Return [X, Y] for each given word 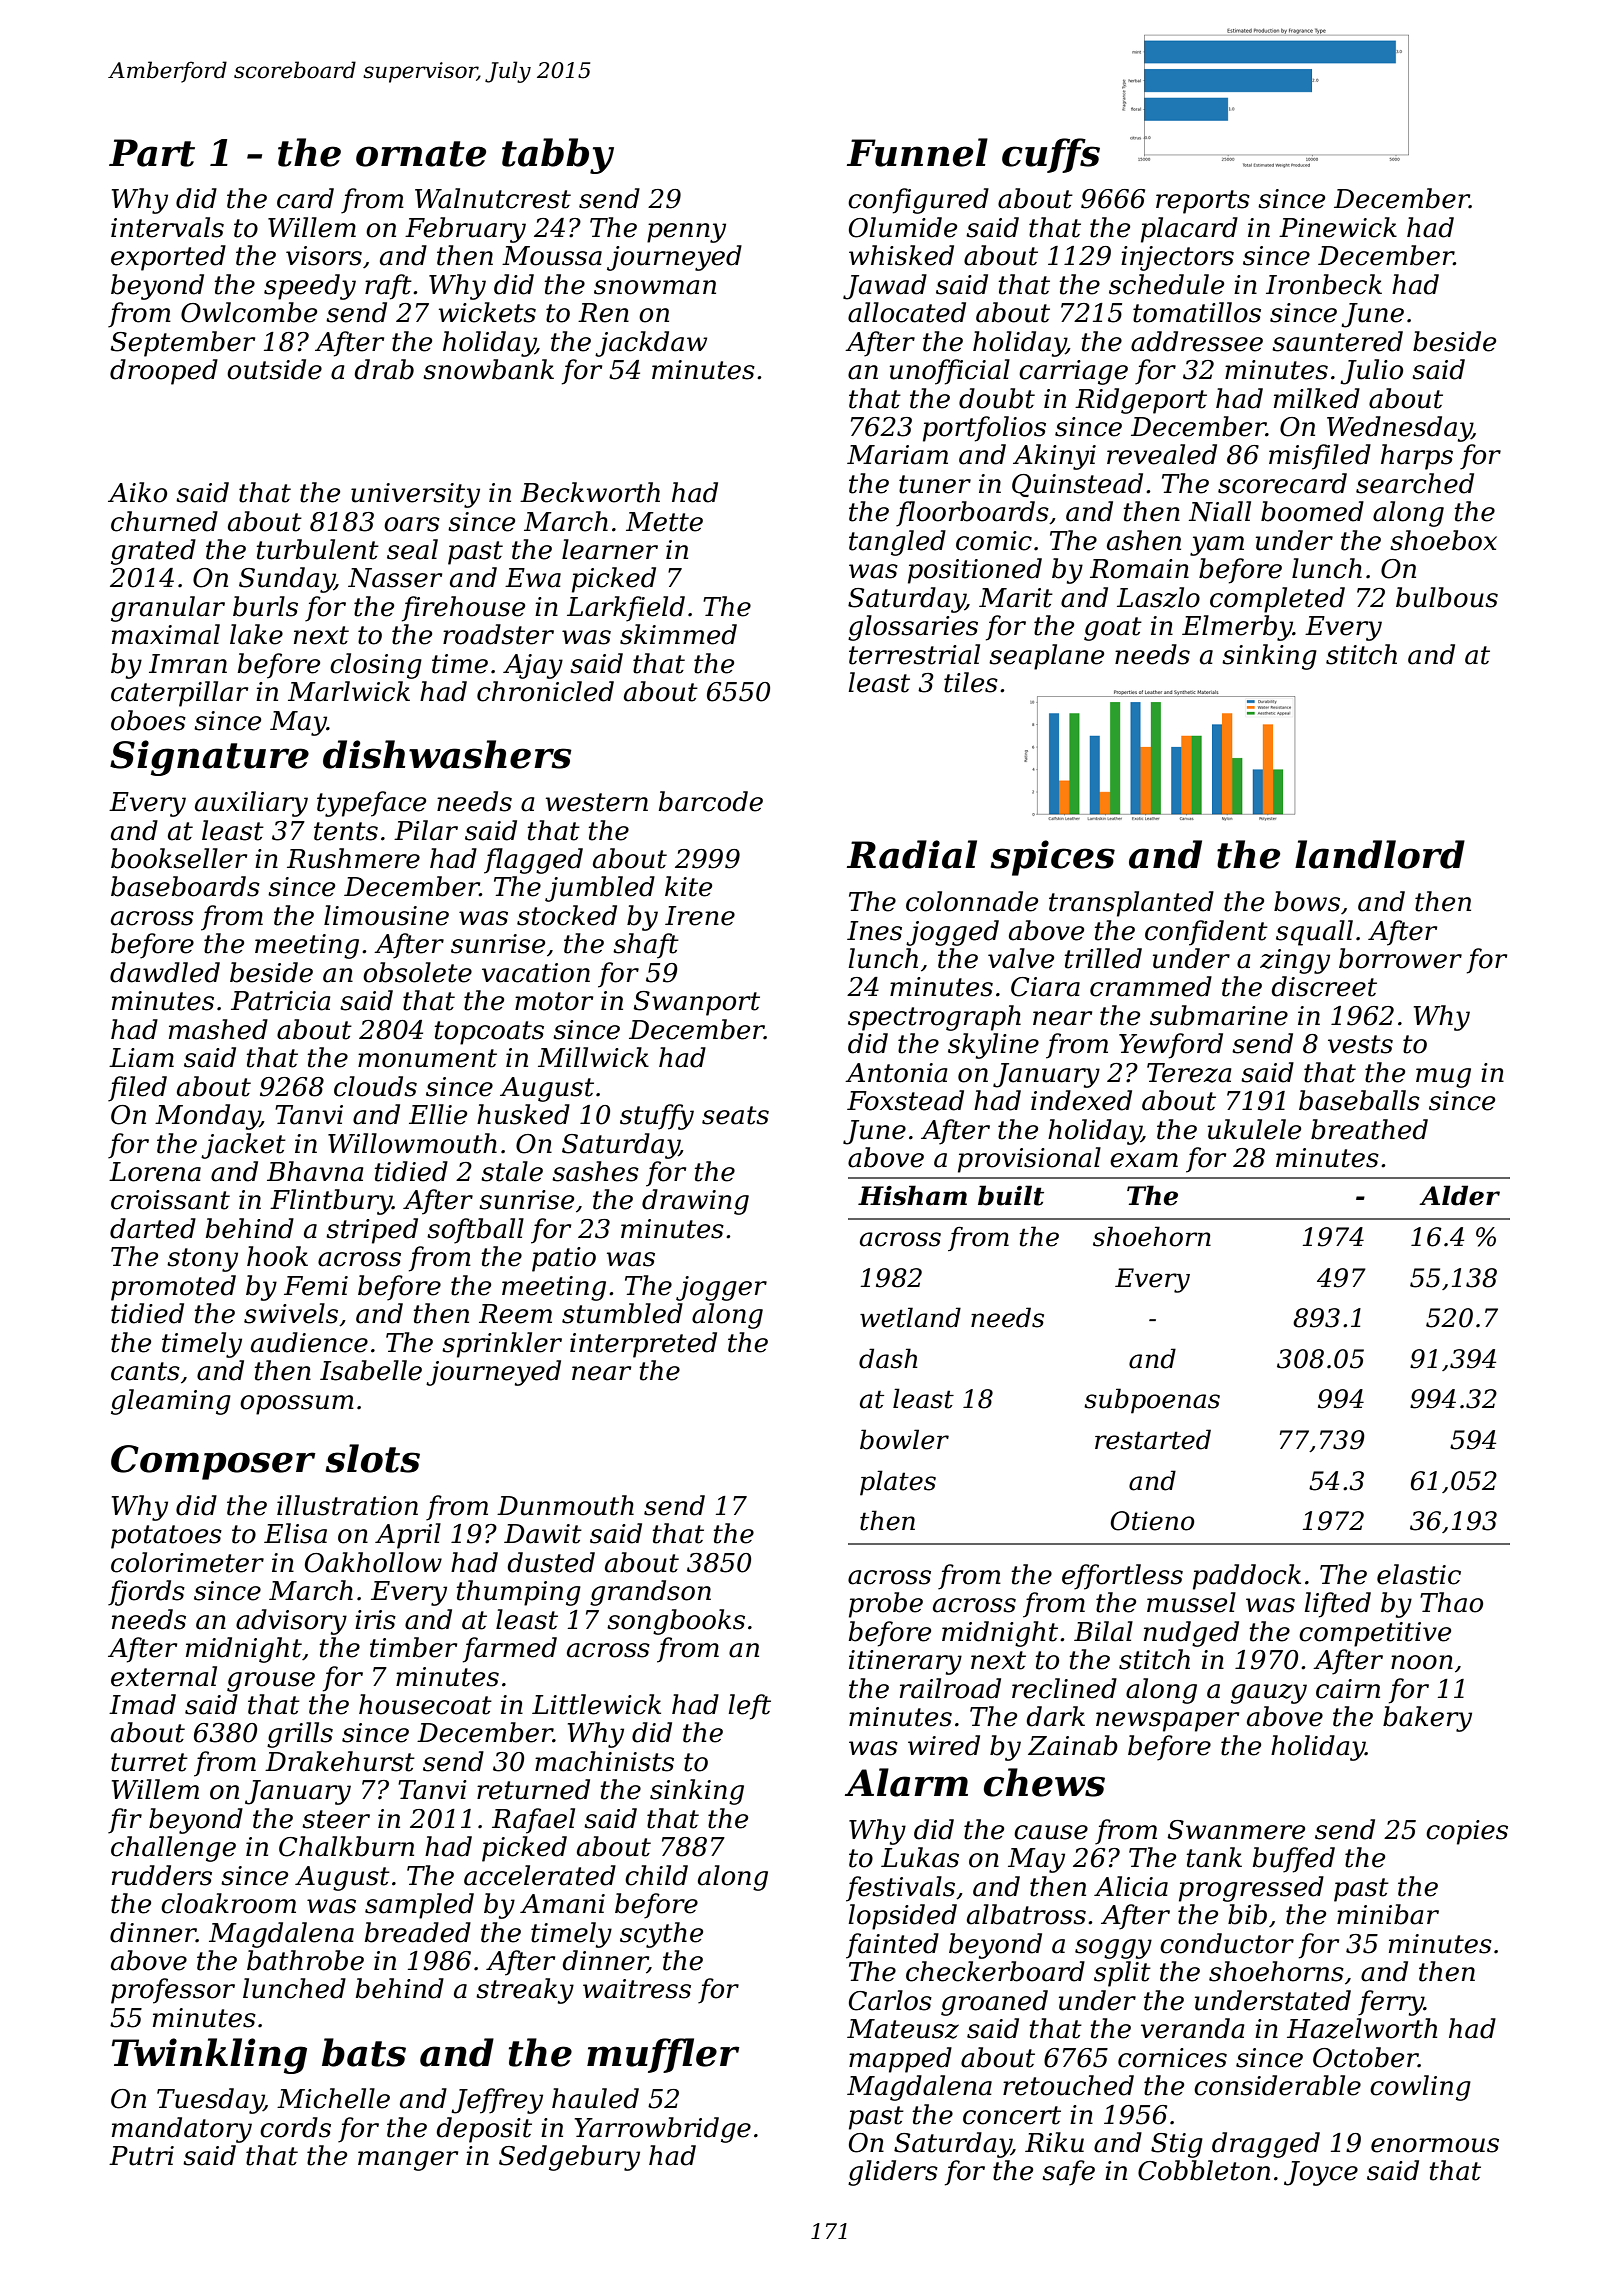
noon [1422, 1662]
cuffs [1051, 155]
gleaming [171, 1402]
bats [364, 2052]
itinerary [905, 1662]
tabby [558, 156]
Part [152, 153]
